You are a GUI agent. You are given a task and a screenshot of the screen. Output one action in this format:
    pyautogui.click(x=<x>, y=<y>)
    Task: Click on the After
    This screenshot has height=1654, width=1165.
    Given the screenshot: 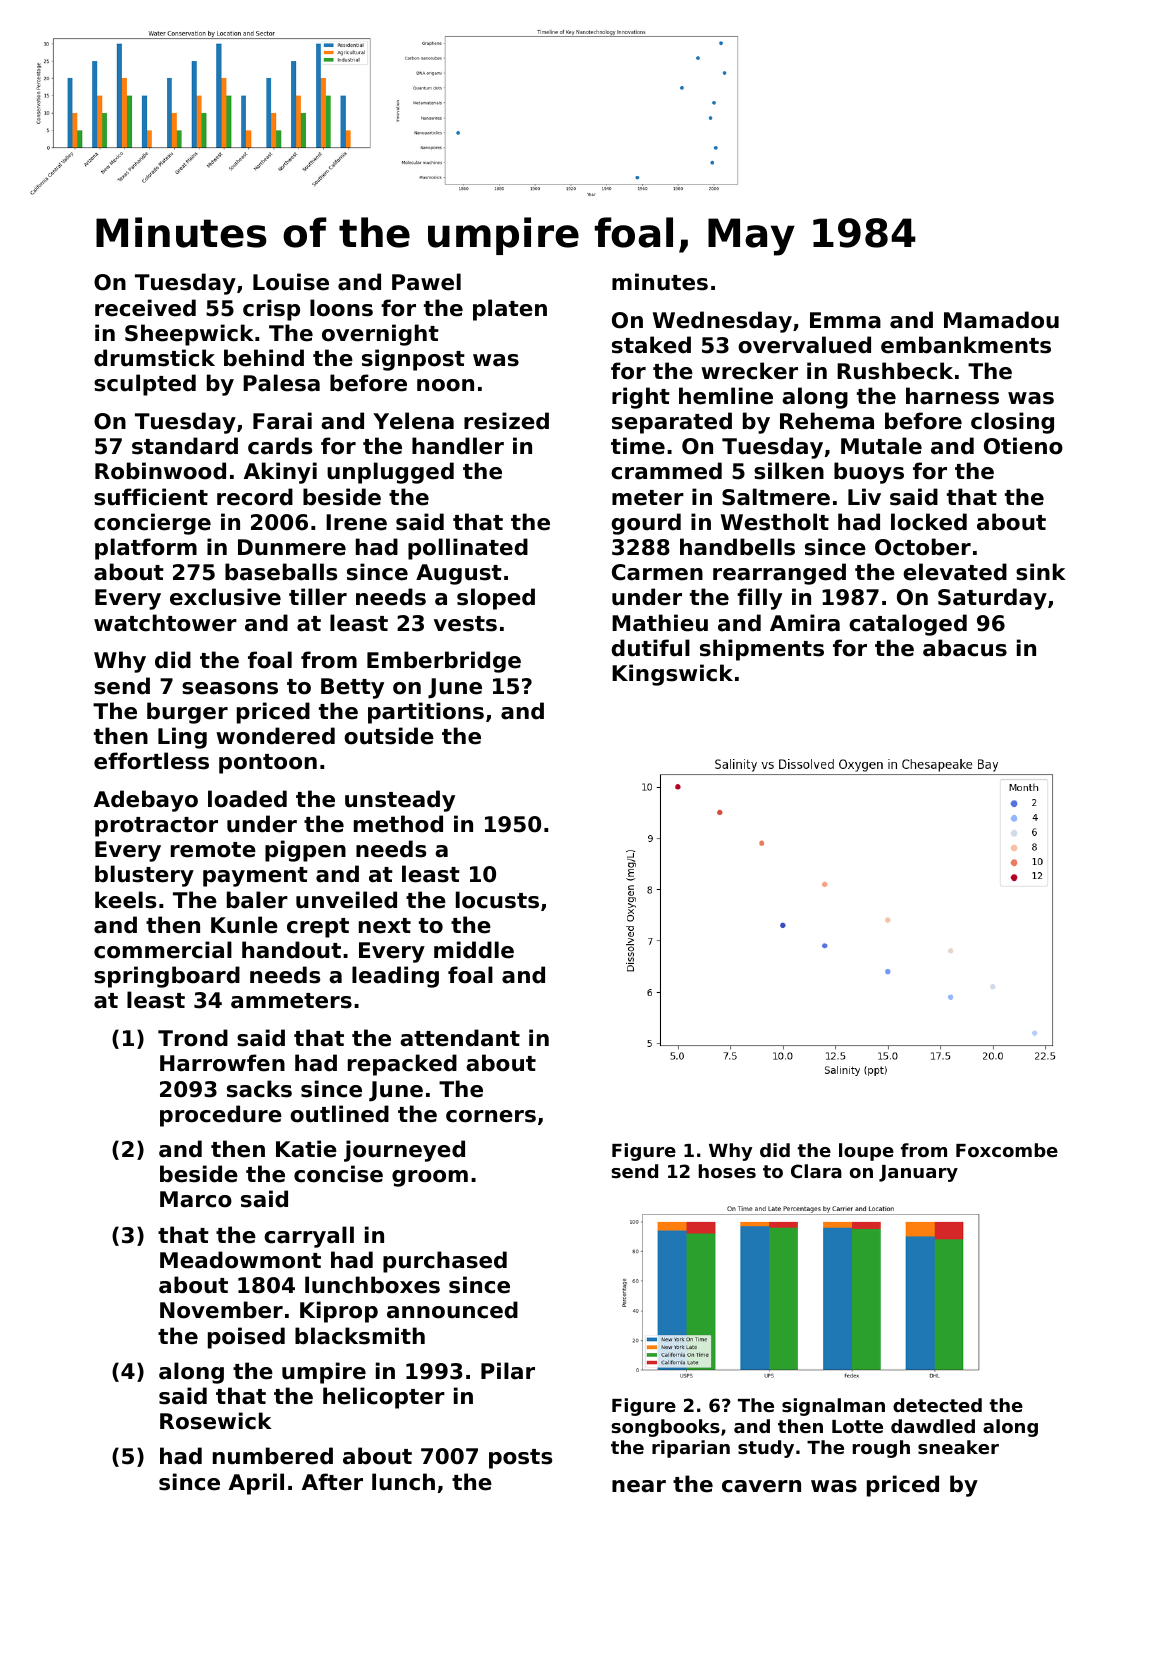 What is the action you would take?
    pyautogui.click(x=332, y=1482)
